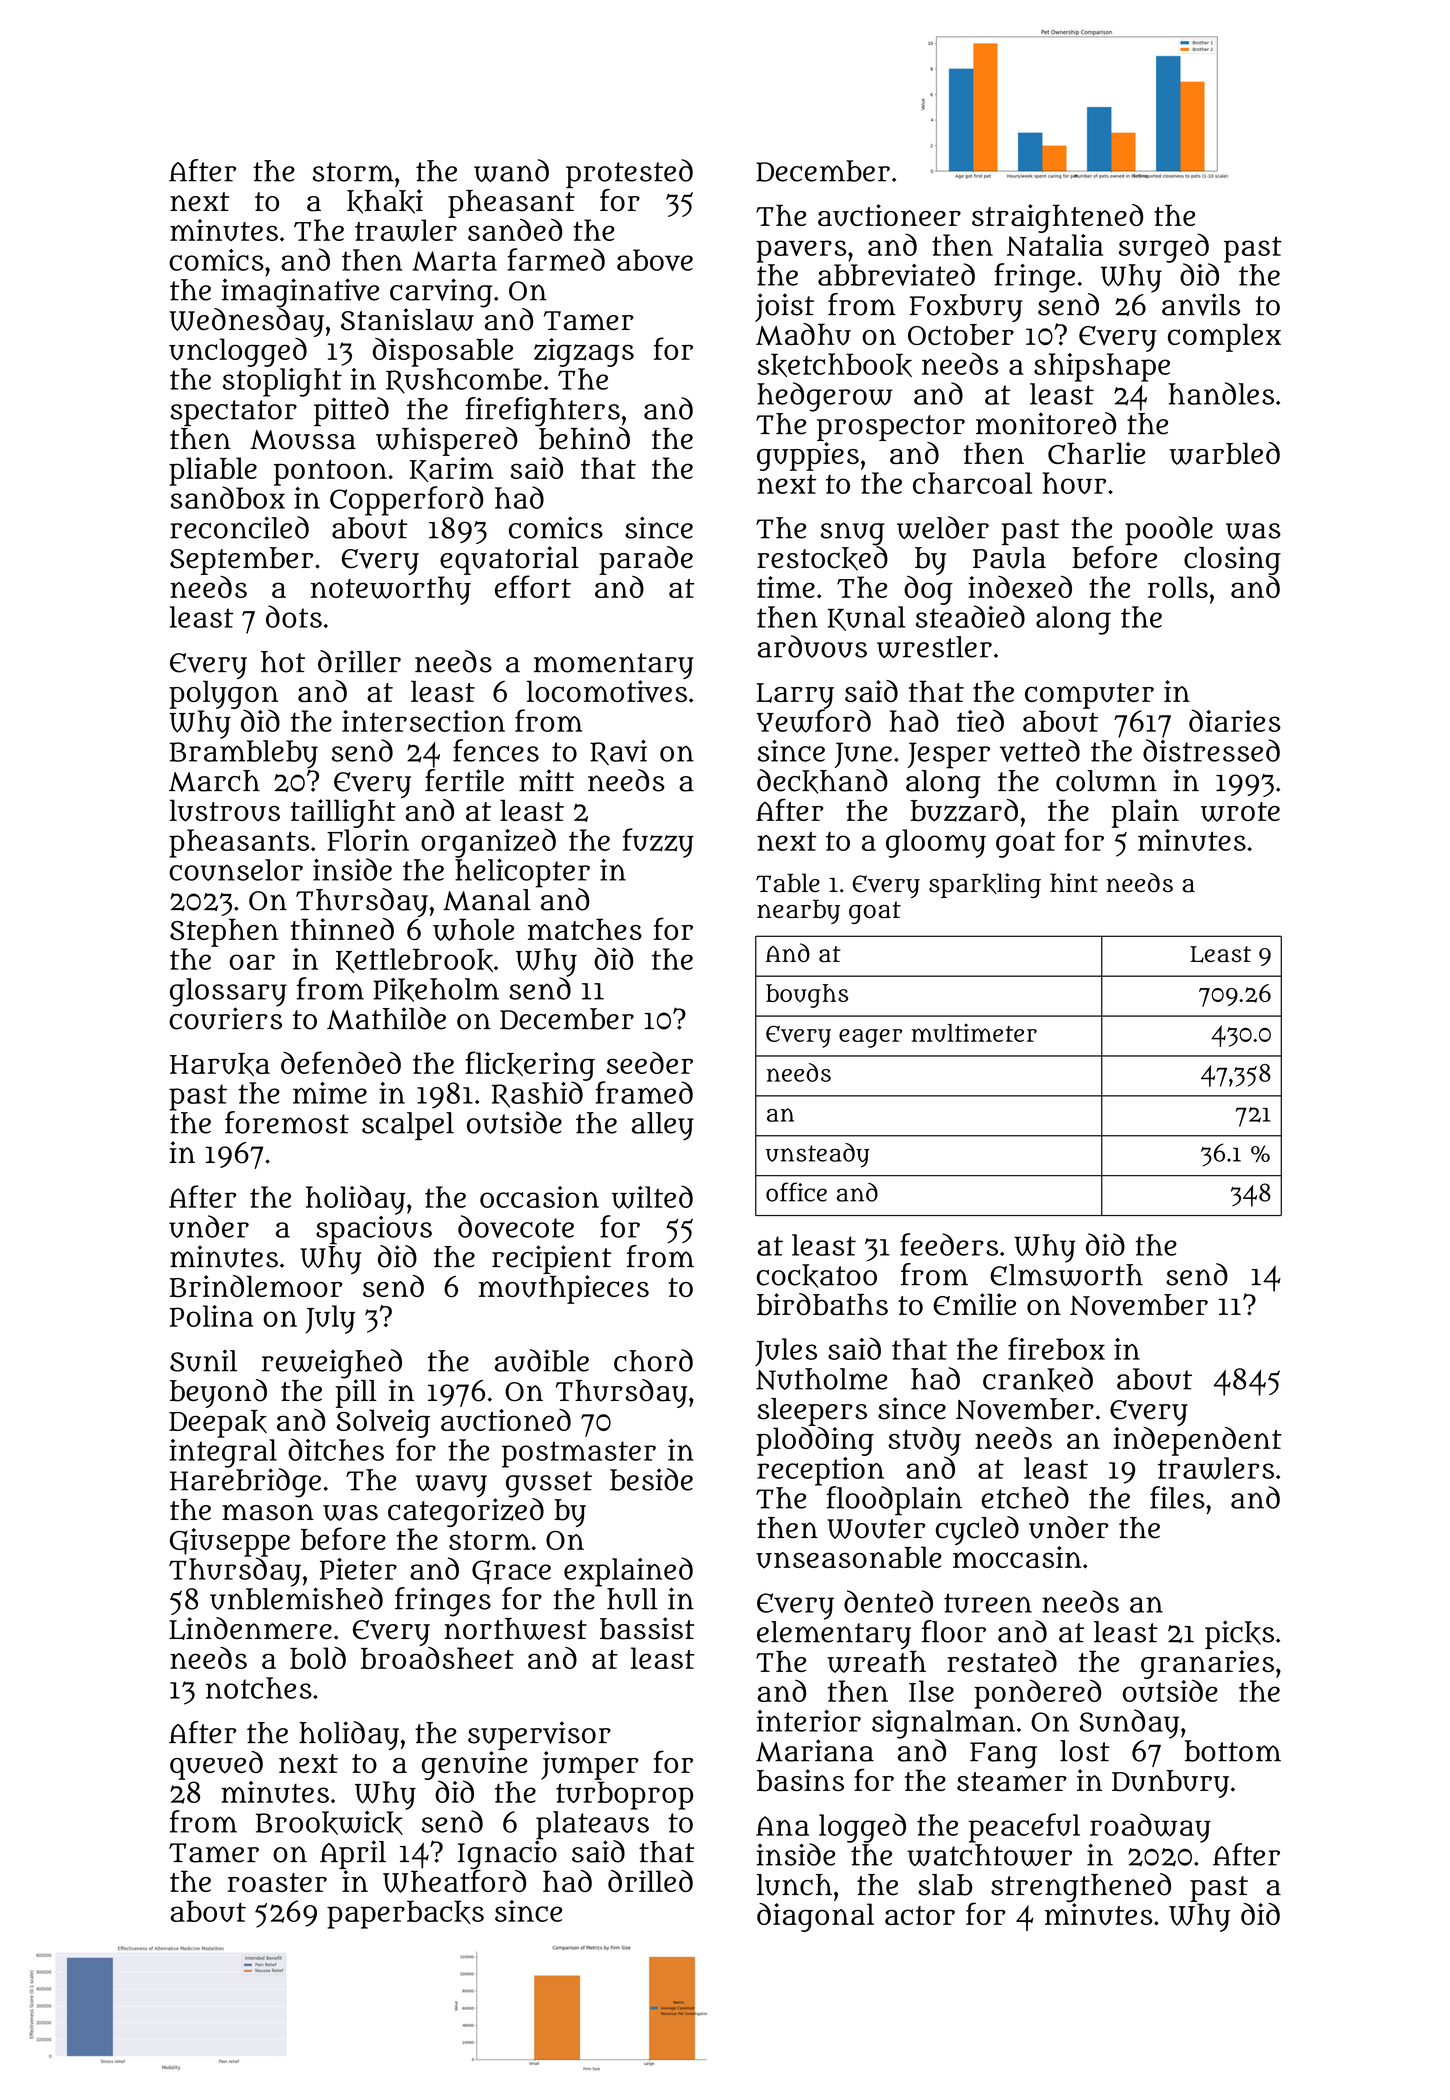  Describe the element at coordinates (515, 1629) in the document. I see `northwest` at that location.
